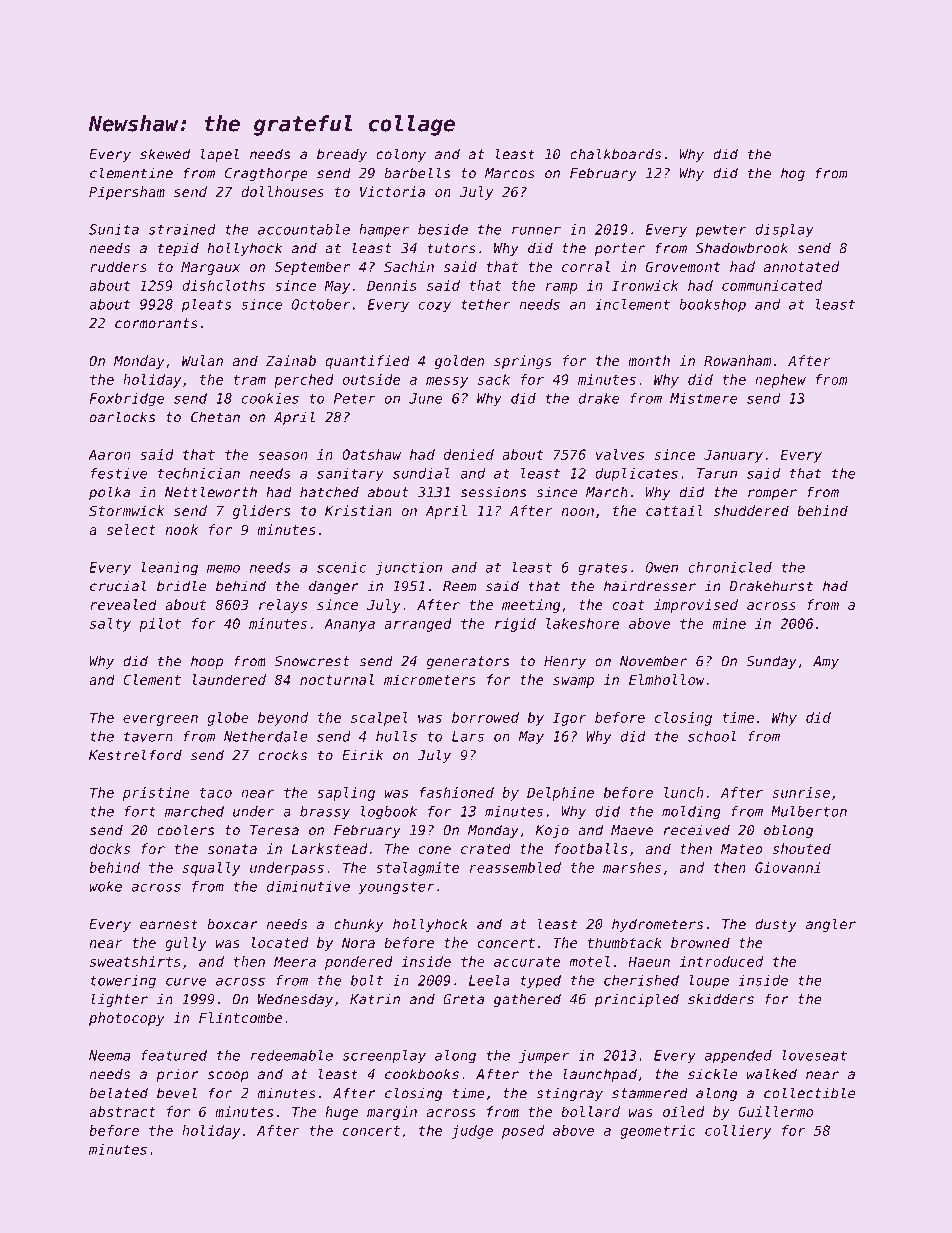  What do you see at coordinates (650, 1093) in the page?
I see `stammered` at bounding box center [650, 1093].
